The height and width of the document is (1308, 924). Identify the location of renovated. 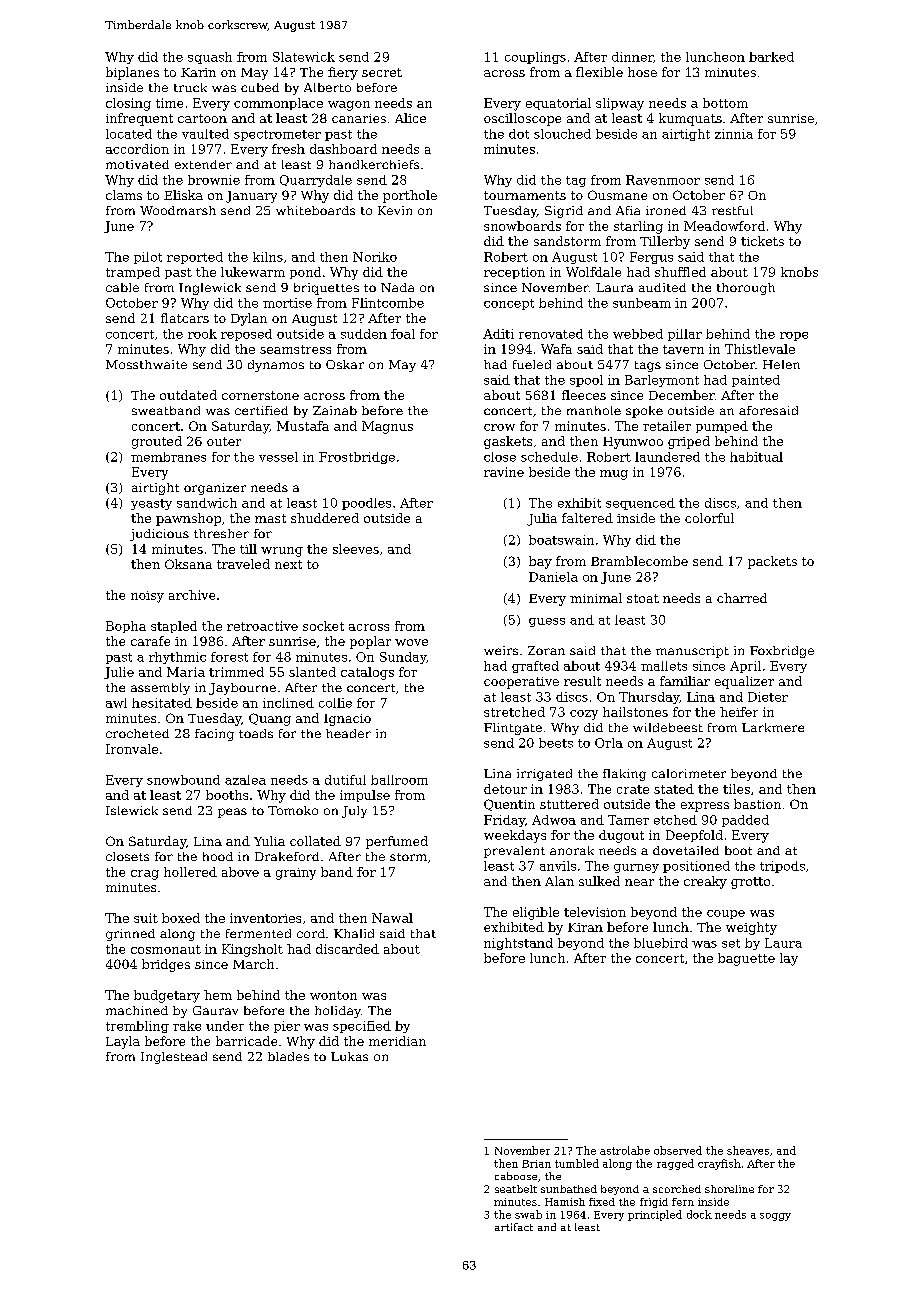
(551, 334).
